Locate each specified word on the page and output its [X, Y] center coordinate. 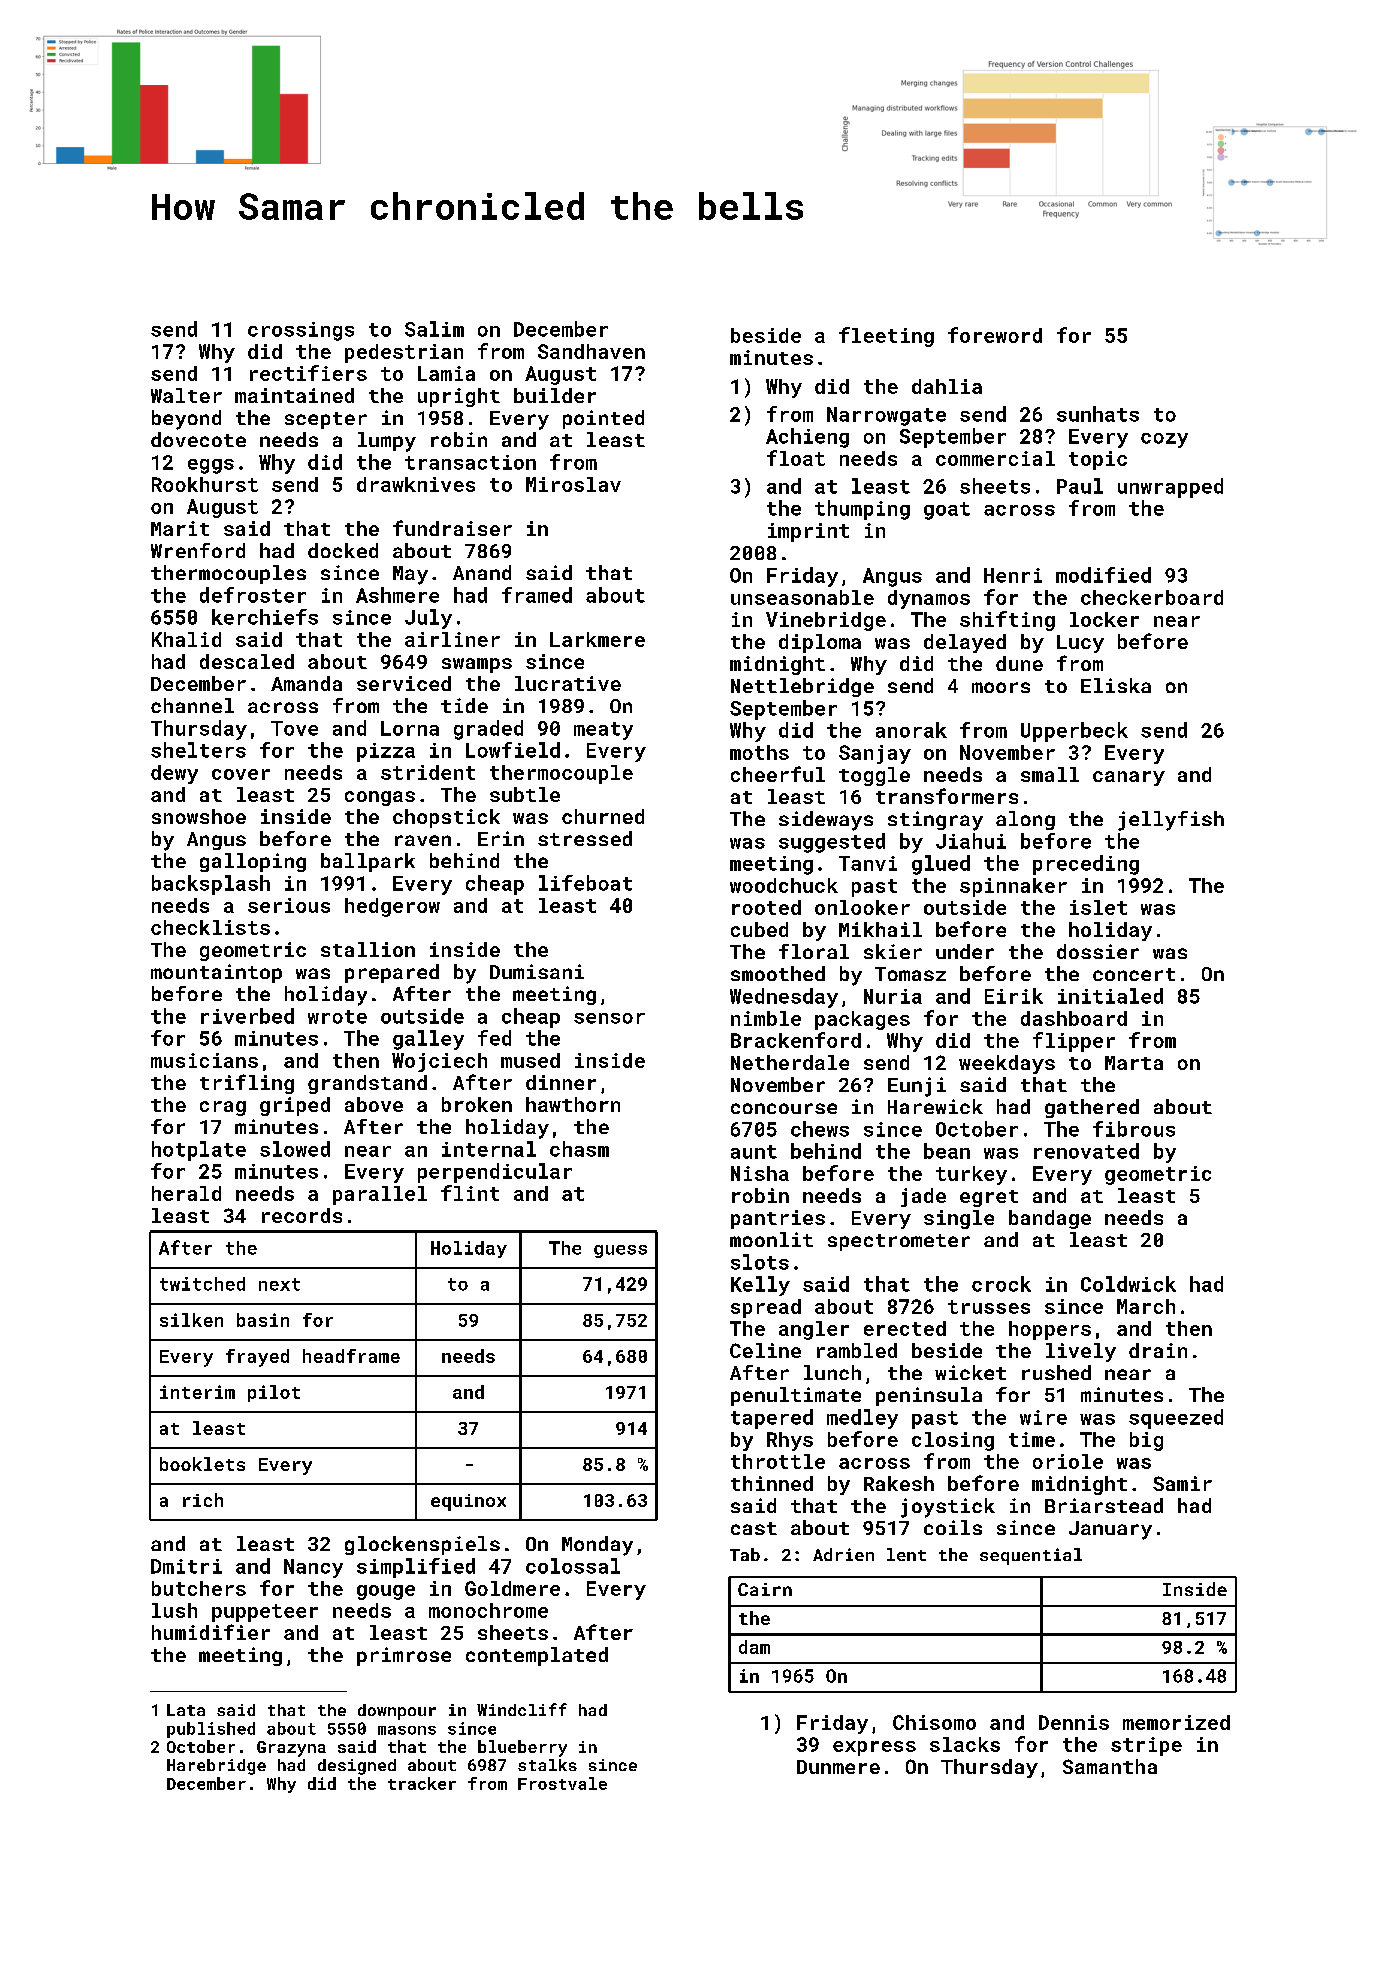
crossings [301, 331]
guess [620, 1251]
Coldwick [1128, 1284]
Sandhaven [591, 351]
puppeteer [265, 1613]
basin [263, 1320]
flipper [1074, 1042]
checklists [210, 927]
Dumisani [537, 971]
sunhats [1098, 414]
